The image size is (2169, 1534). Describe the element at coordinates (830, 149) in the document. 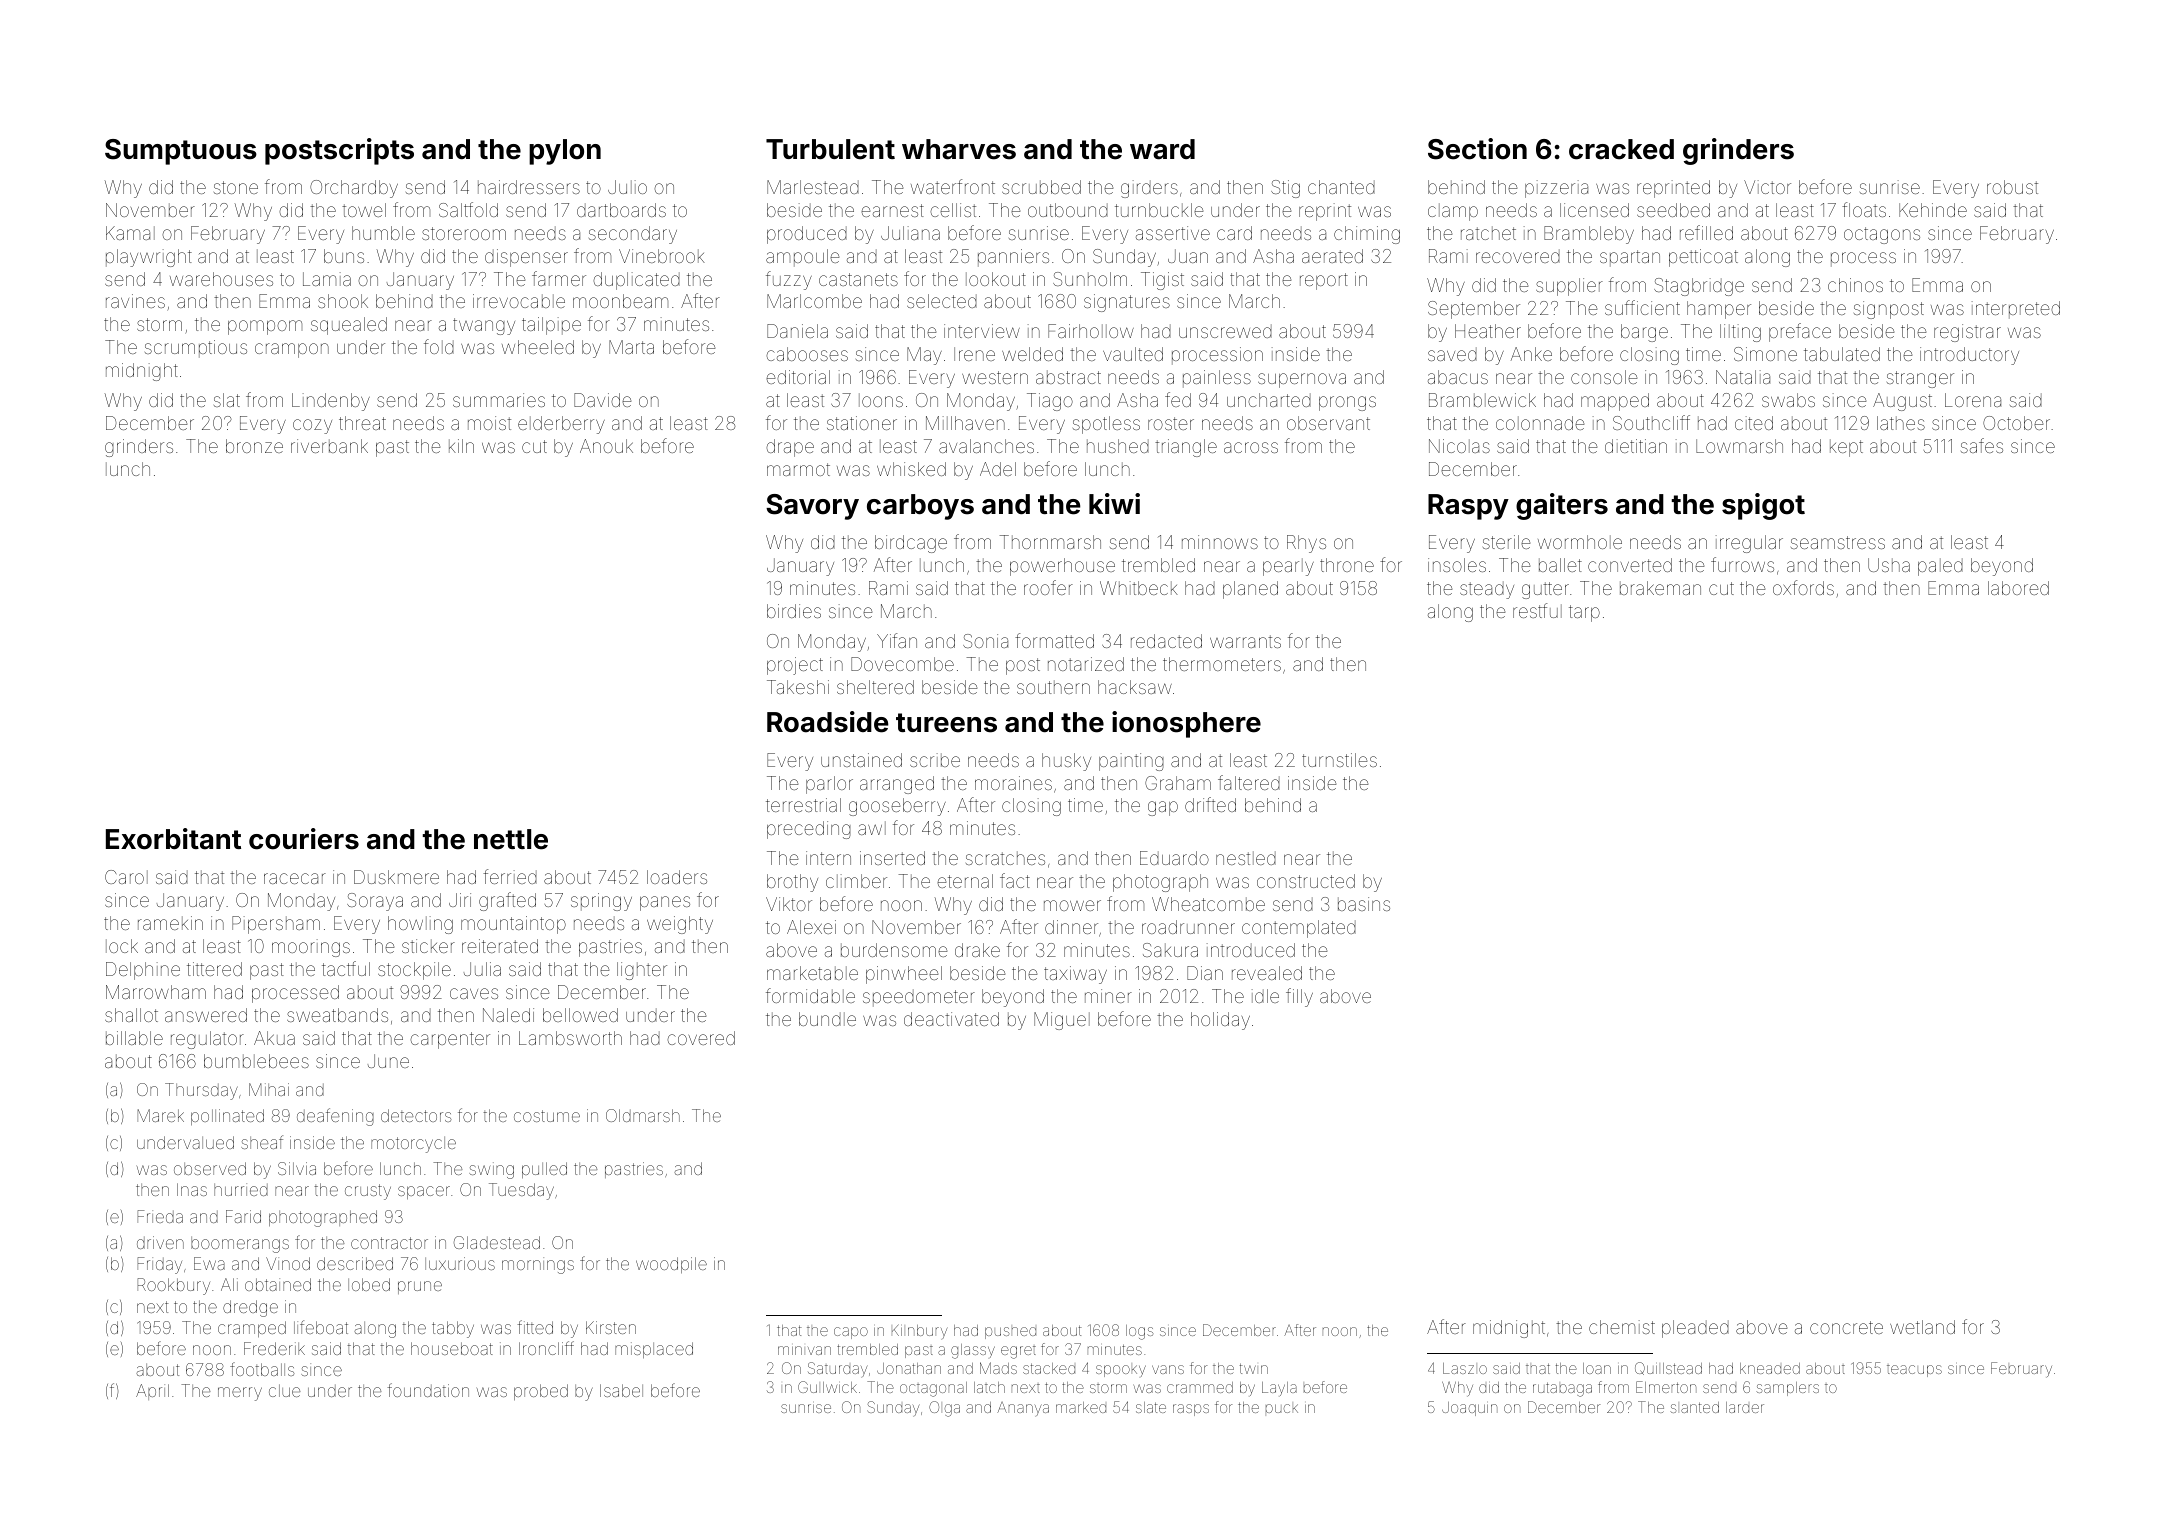

I see `Turbulent` at that location.
